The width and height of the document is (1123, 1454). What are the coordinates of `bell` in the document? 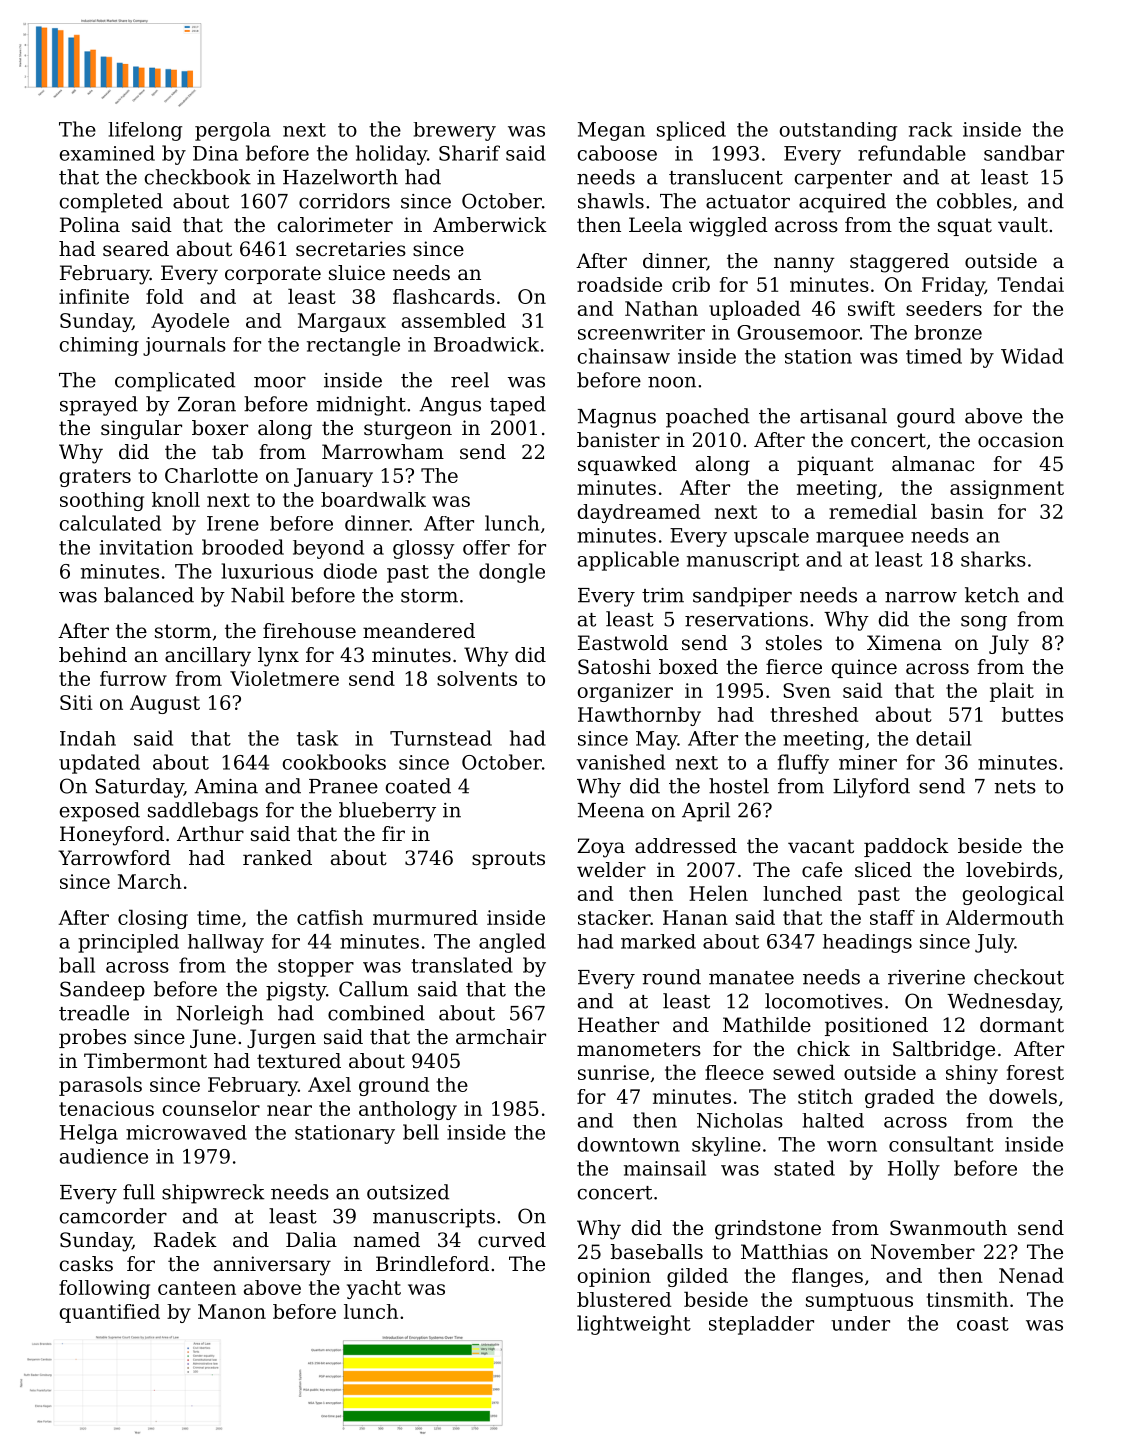 It's located at (421, 1132).
